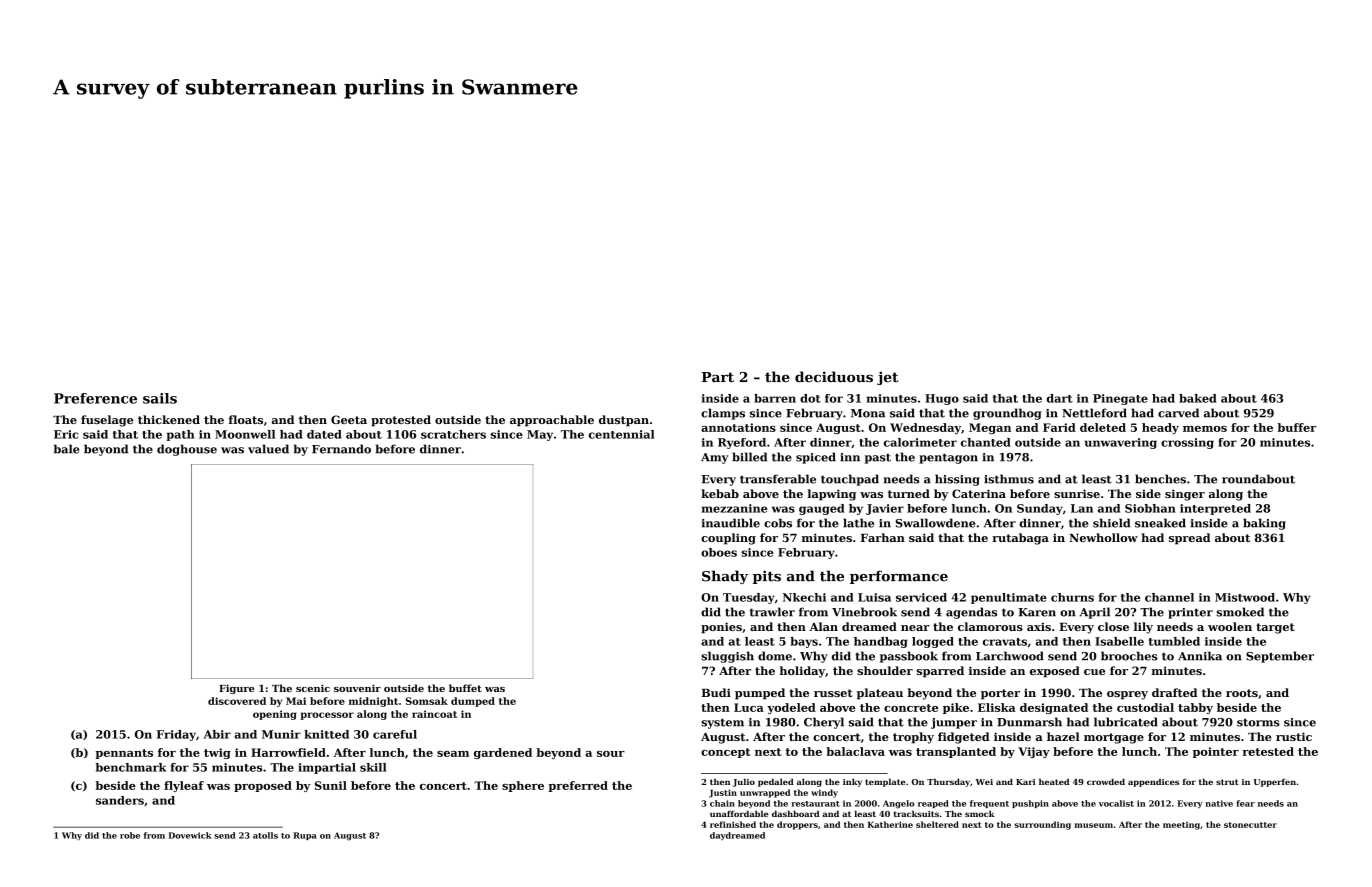  What do you see at coordinates (176, 735) in the screenshot?
I see `Friday` at bounding box center [176, 735].
